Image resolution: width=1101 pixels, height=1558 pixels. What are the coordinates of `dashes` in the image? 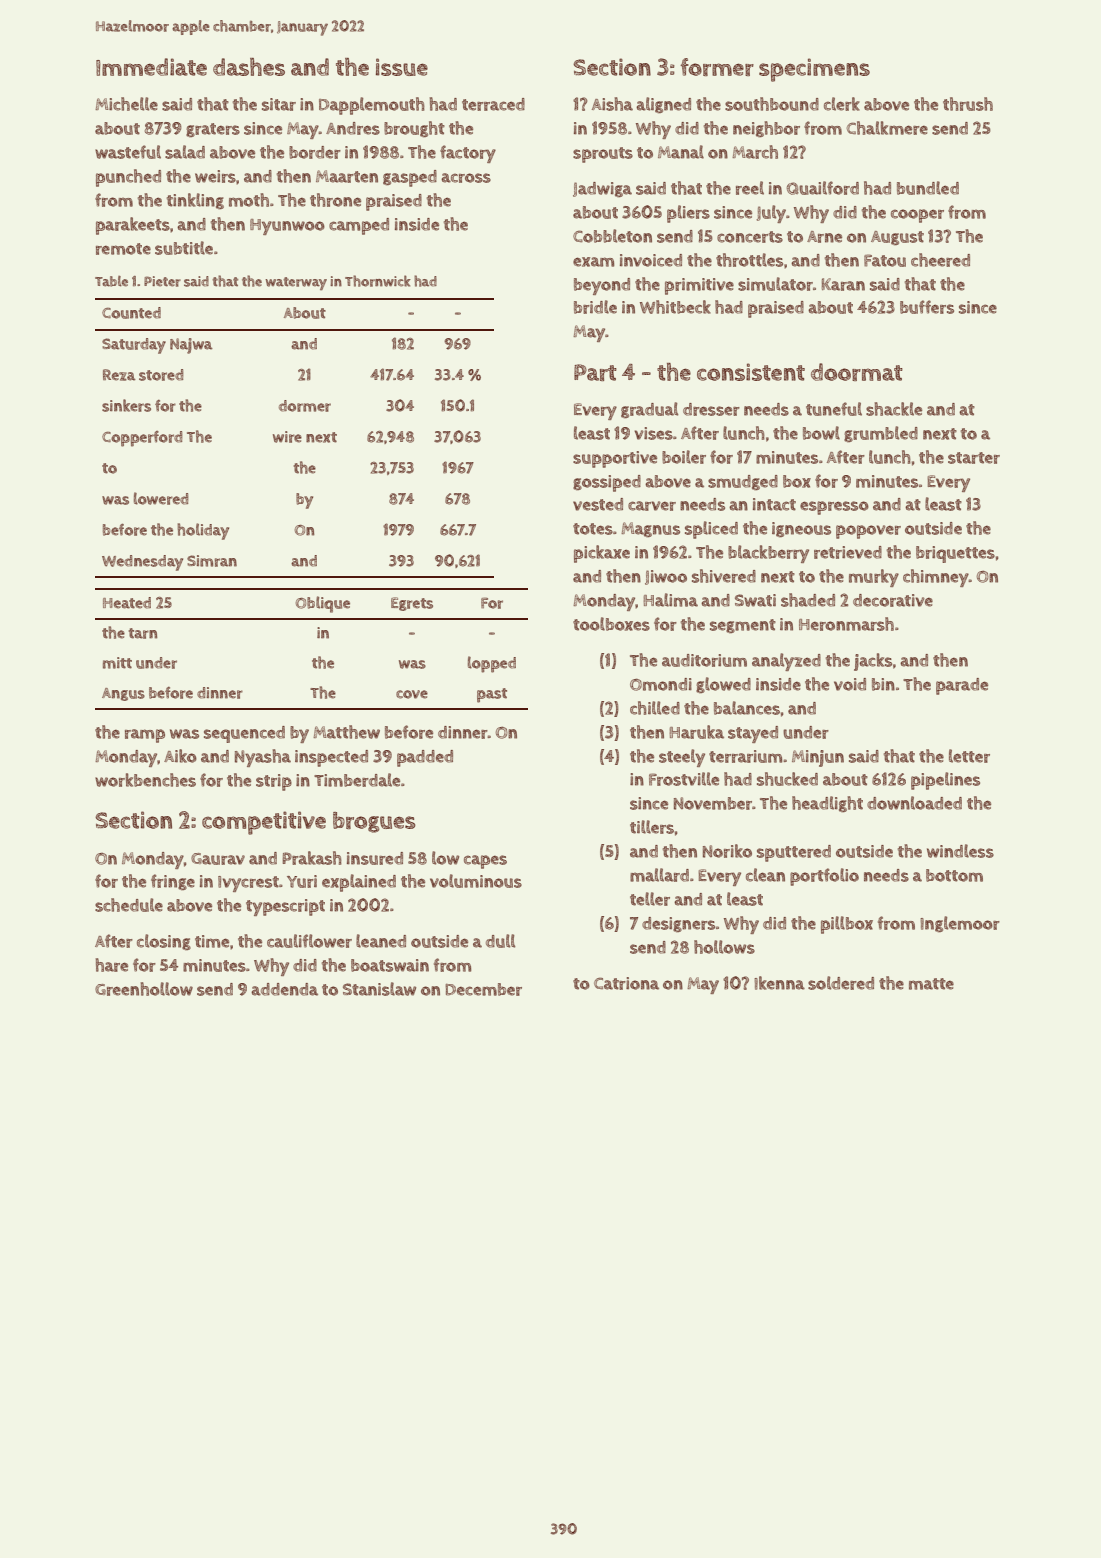 It's located at (249, 67).
